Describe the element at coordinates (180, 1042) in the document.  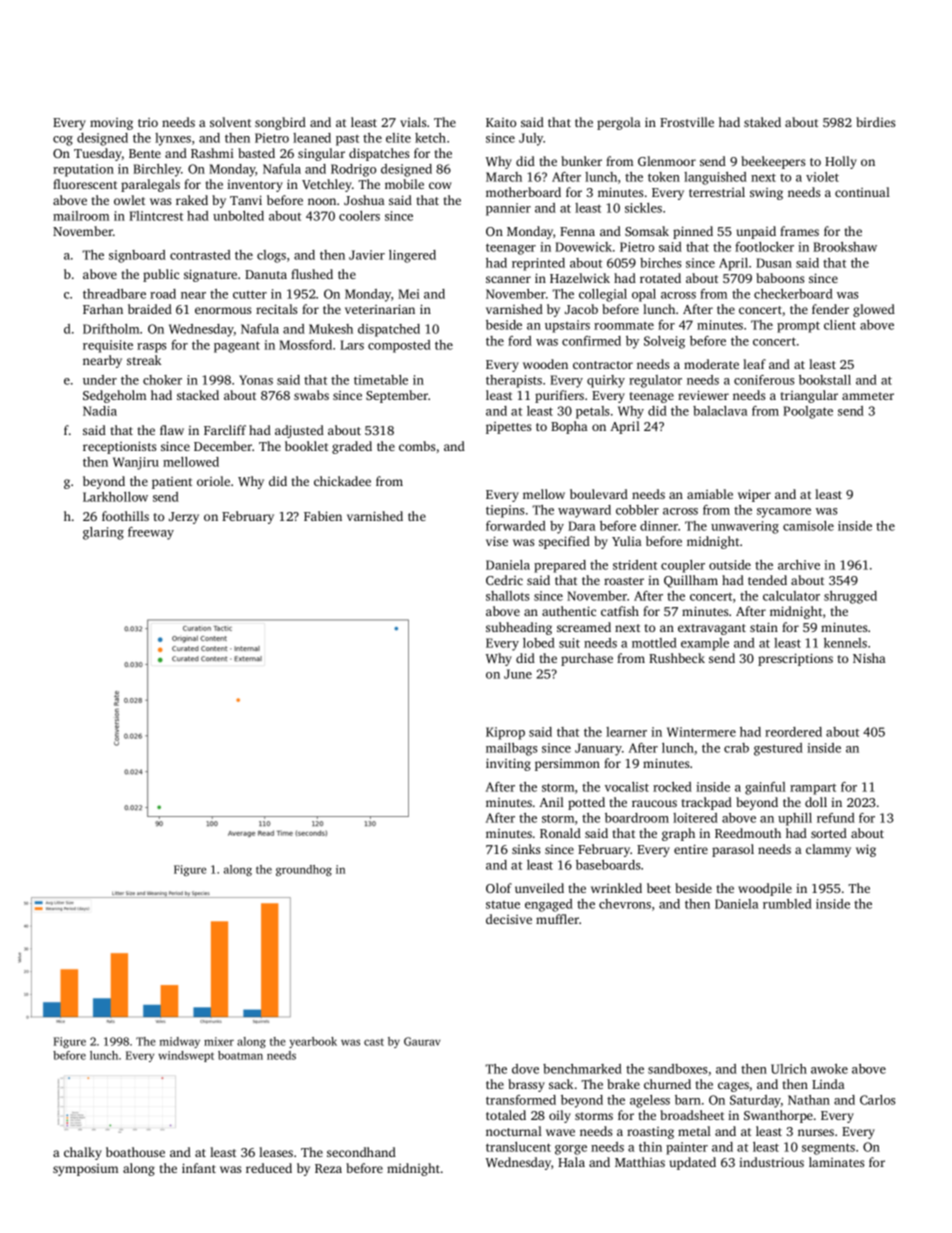
I see `midway` at that location.
